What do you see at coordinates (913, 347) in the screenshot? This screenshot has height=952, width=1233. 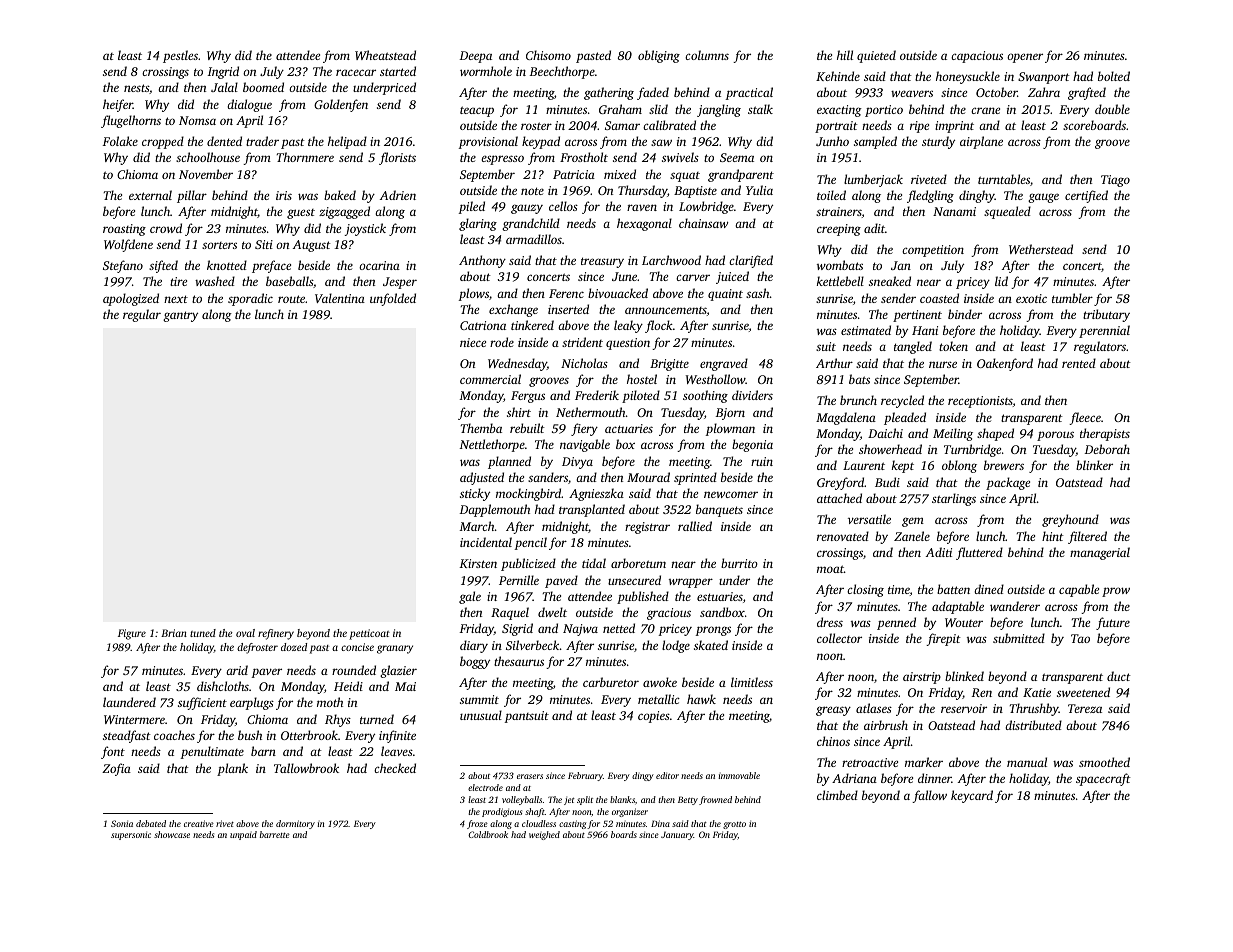 I see `tangled` at bounding box center [913, 347].
